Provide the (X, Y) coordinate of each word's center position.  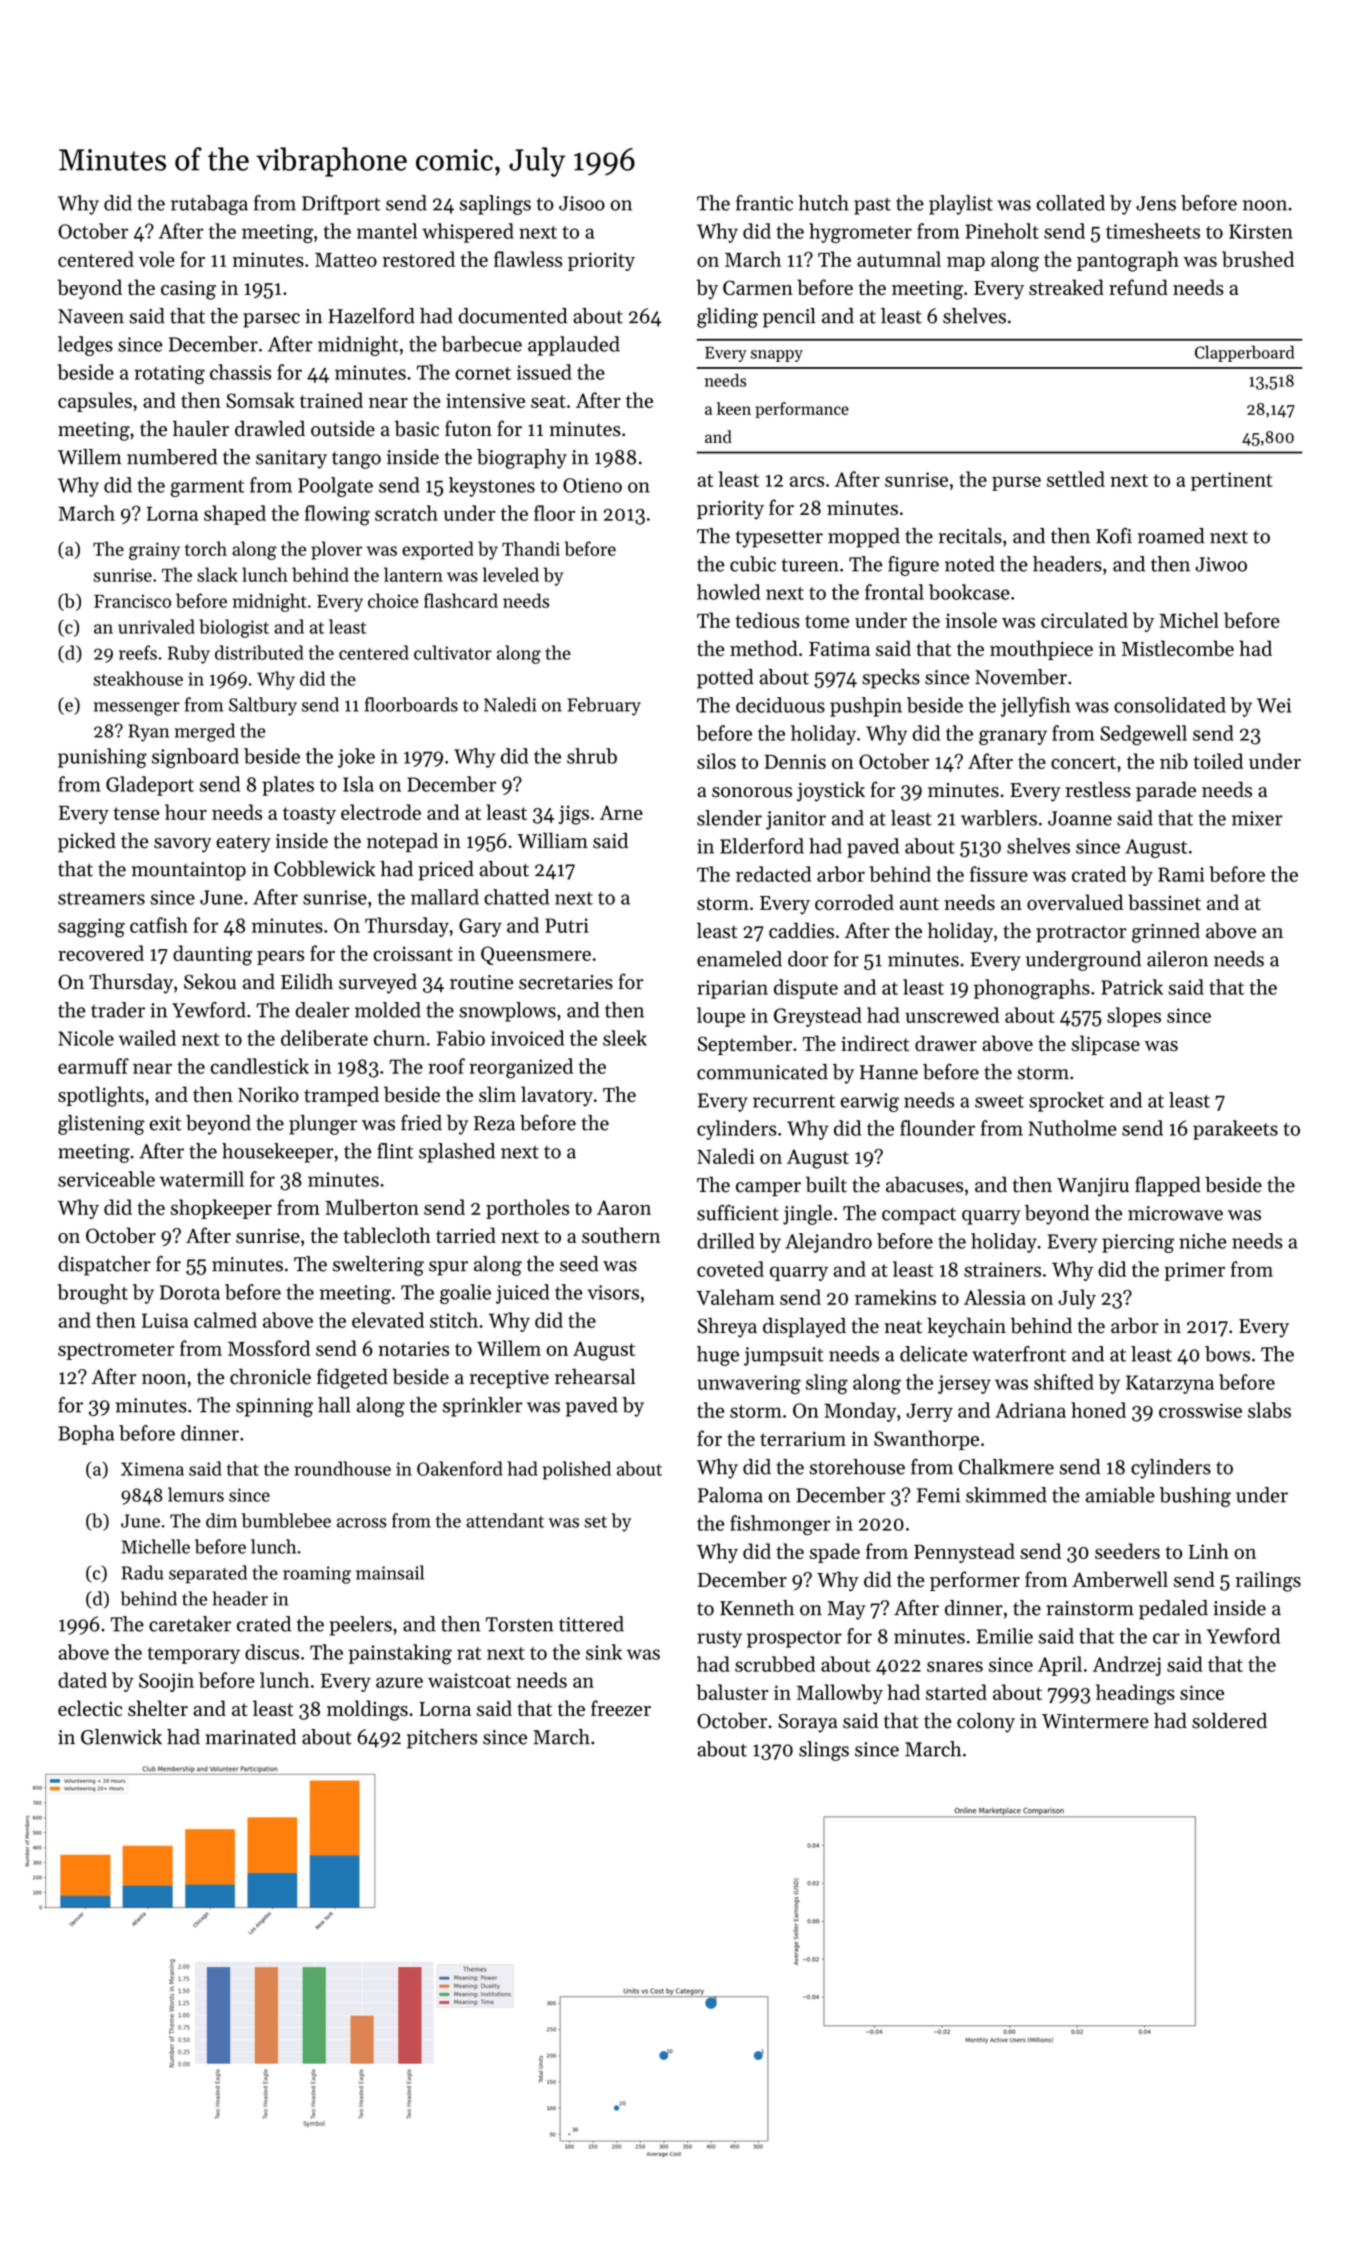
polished (577, 1470)
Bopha (86, 1435)
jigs (574, 815)
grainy (154, 551)
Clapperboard (1244, 353)
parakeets (1235, 1130)
